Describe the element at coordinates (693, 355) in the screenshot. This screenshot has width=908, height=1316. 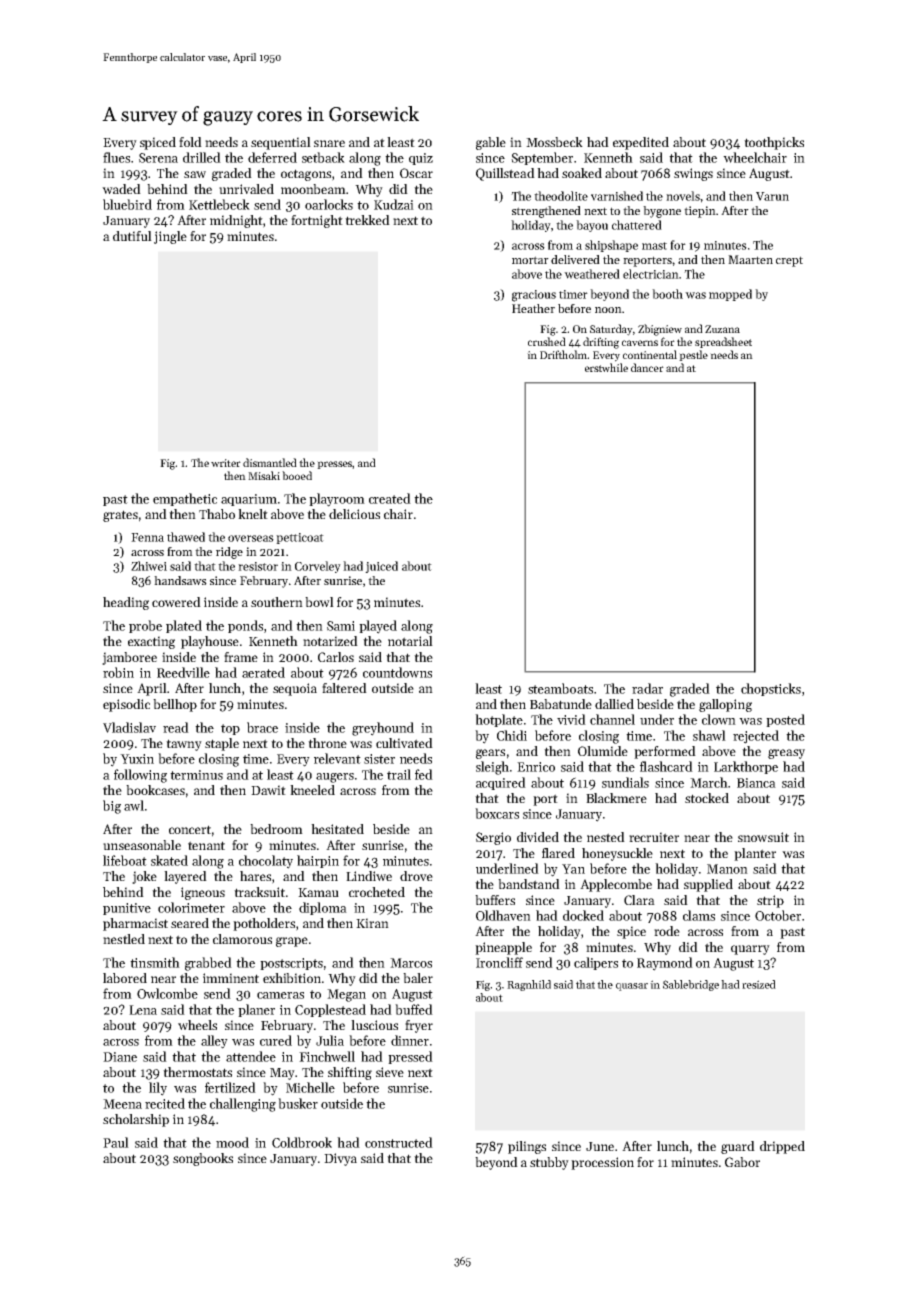
I see `pestle` at that location.
